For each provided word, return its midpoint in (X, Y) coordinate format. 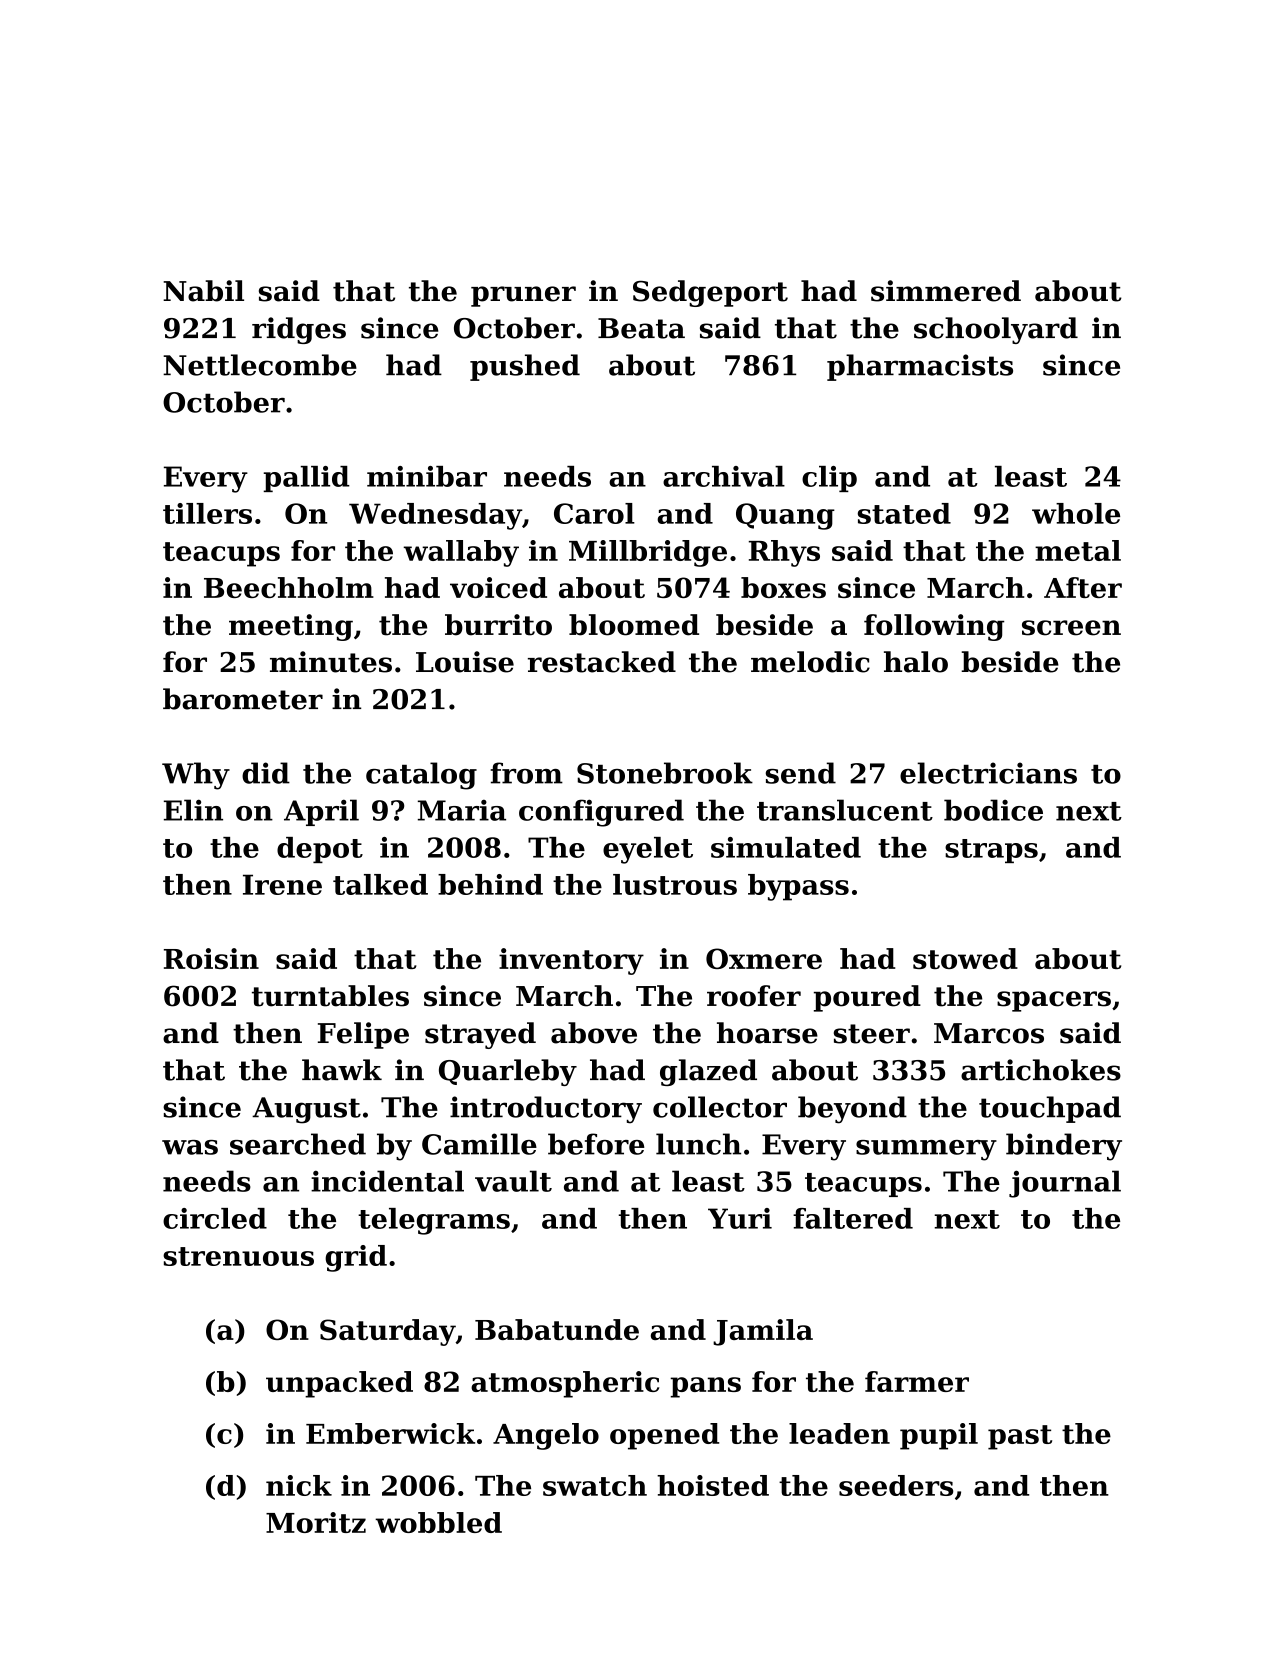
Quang (785, 516)
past (1020, 1437)
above (594, 1033)
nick (299, 1485)
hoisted (713, 1485)
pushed (525, 367)
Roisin (211, 958)
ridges (299, 330)
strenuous (238, 1256)
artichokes (1041, 1070)
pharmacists (920, 367)
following (934, 627)
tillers (207, 513)
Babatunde (557, 1329)
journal (1065, 1184)
